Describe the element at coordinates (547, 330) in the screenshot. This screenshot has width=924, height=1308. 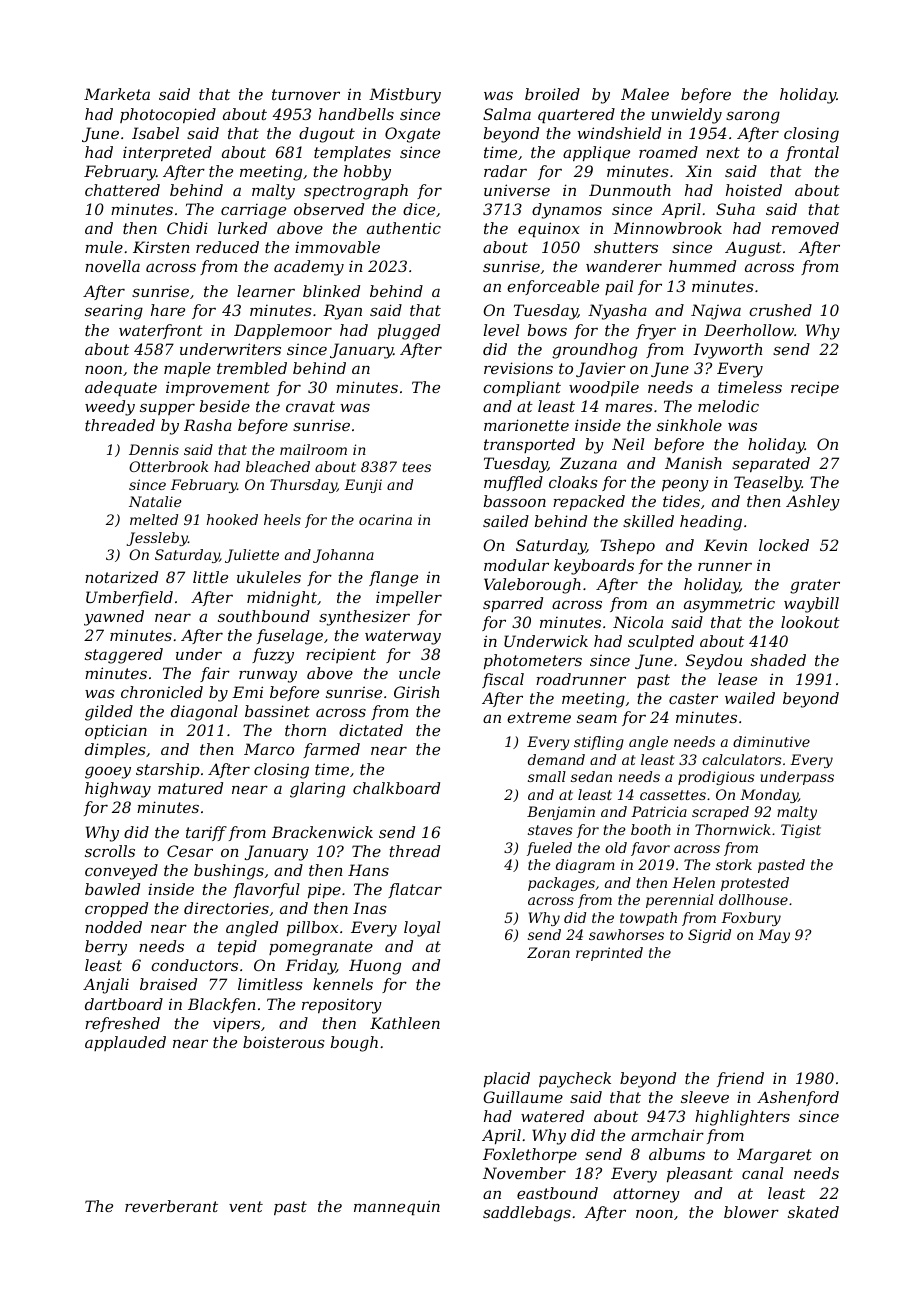
I see `bows` at that location.
